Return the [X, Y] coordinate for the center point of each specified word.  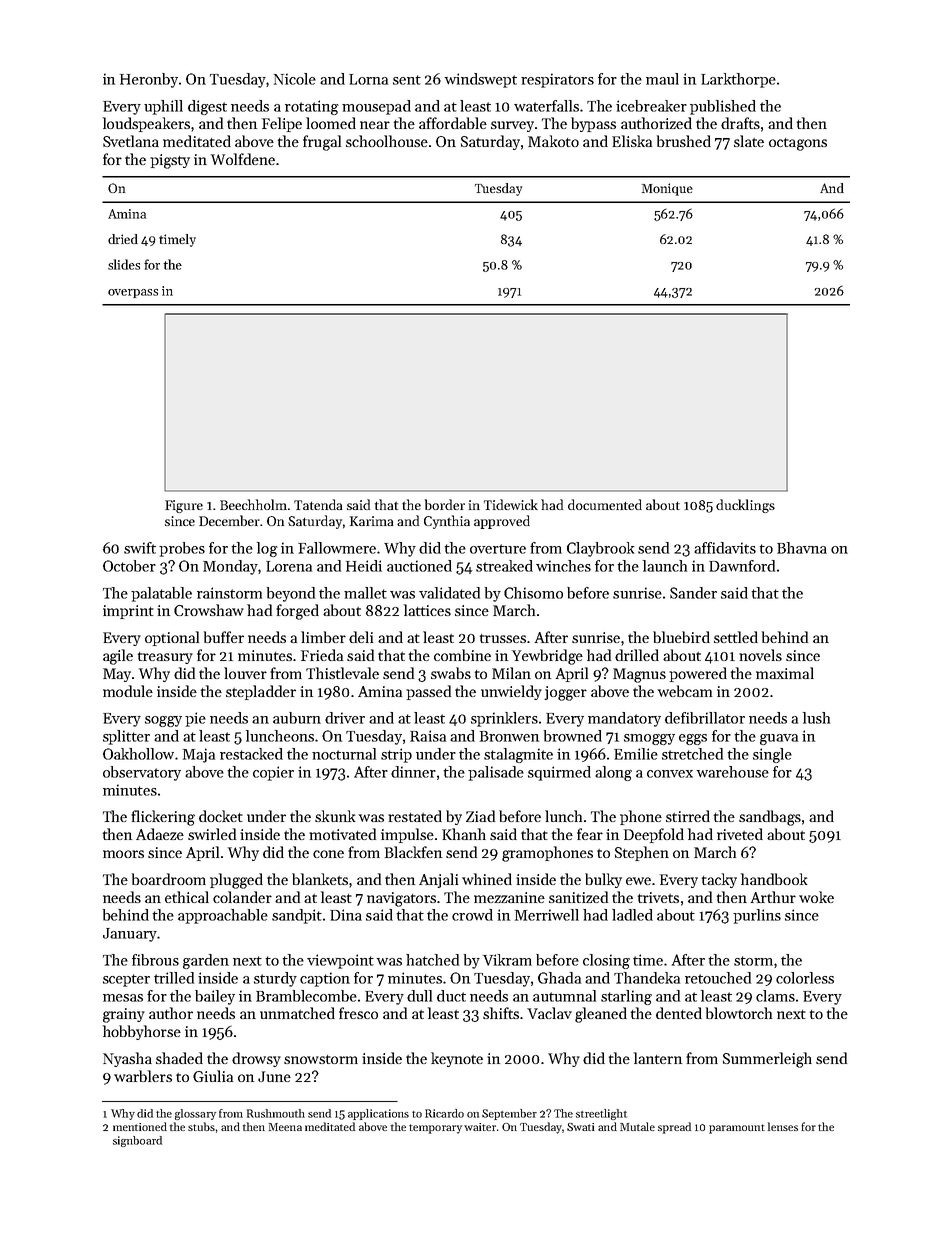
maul [662, 79]
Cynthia [447, 522]
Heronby [149, 80]
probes [182, 549]
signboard [137, 1141]
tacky [719, 880]
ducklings [745, 506]
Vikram [507, 960]
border [445, 504]
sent [407, 80]
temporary [435, 1129]
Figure [184, 506]
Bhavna [802, 548]
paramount [737, 1129]
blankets [320, 879]
